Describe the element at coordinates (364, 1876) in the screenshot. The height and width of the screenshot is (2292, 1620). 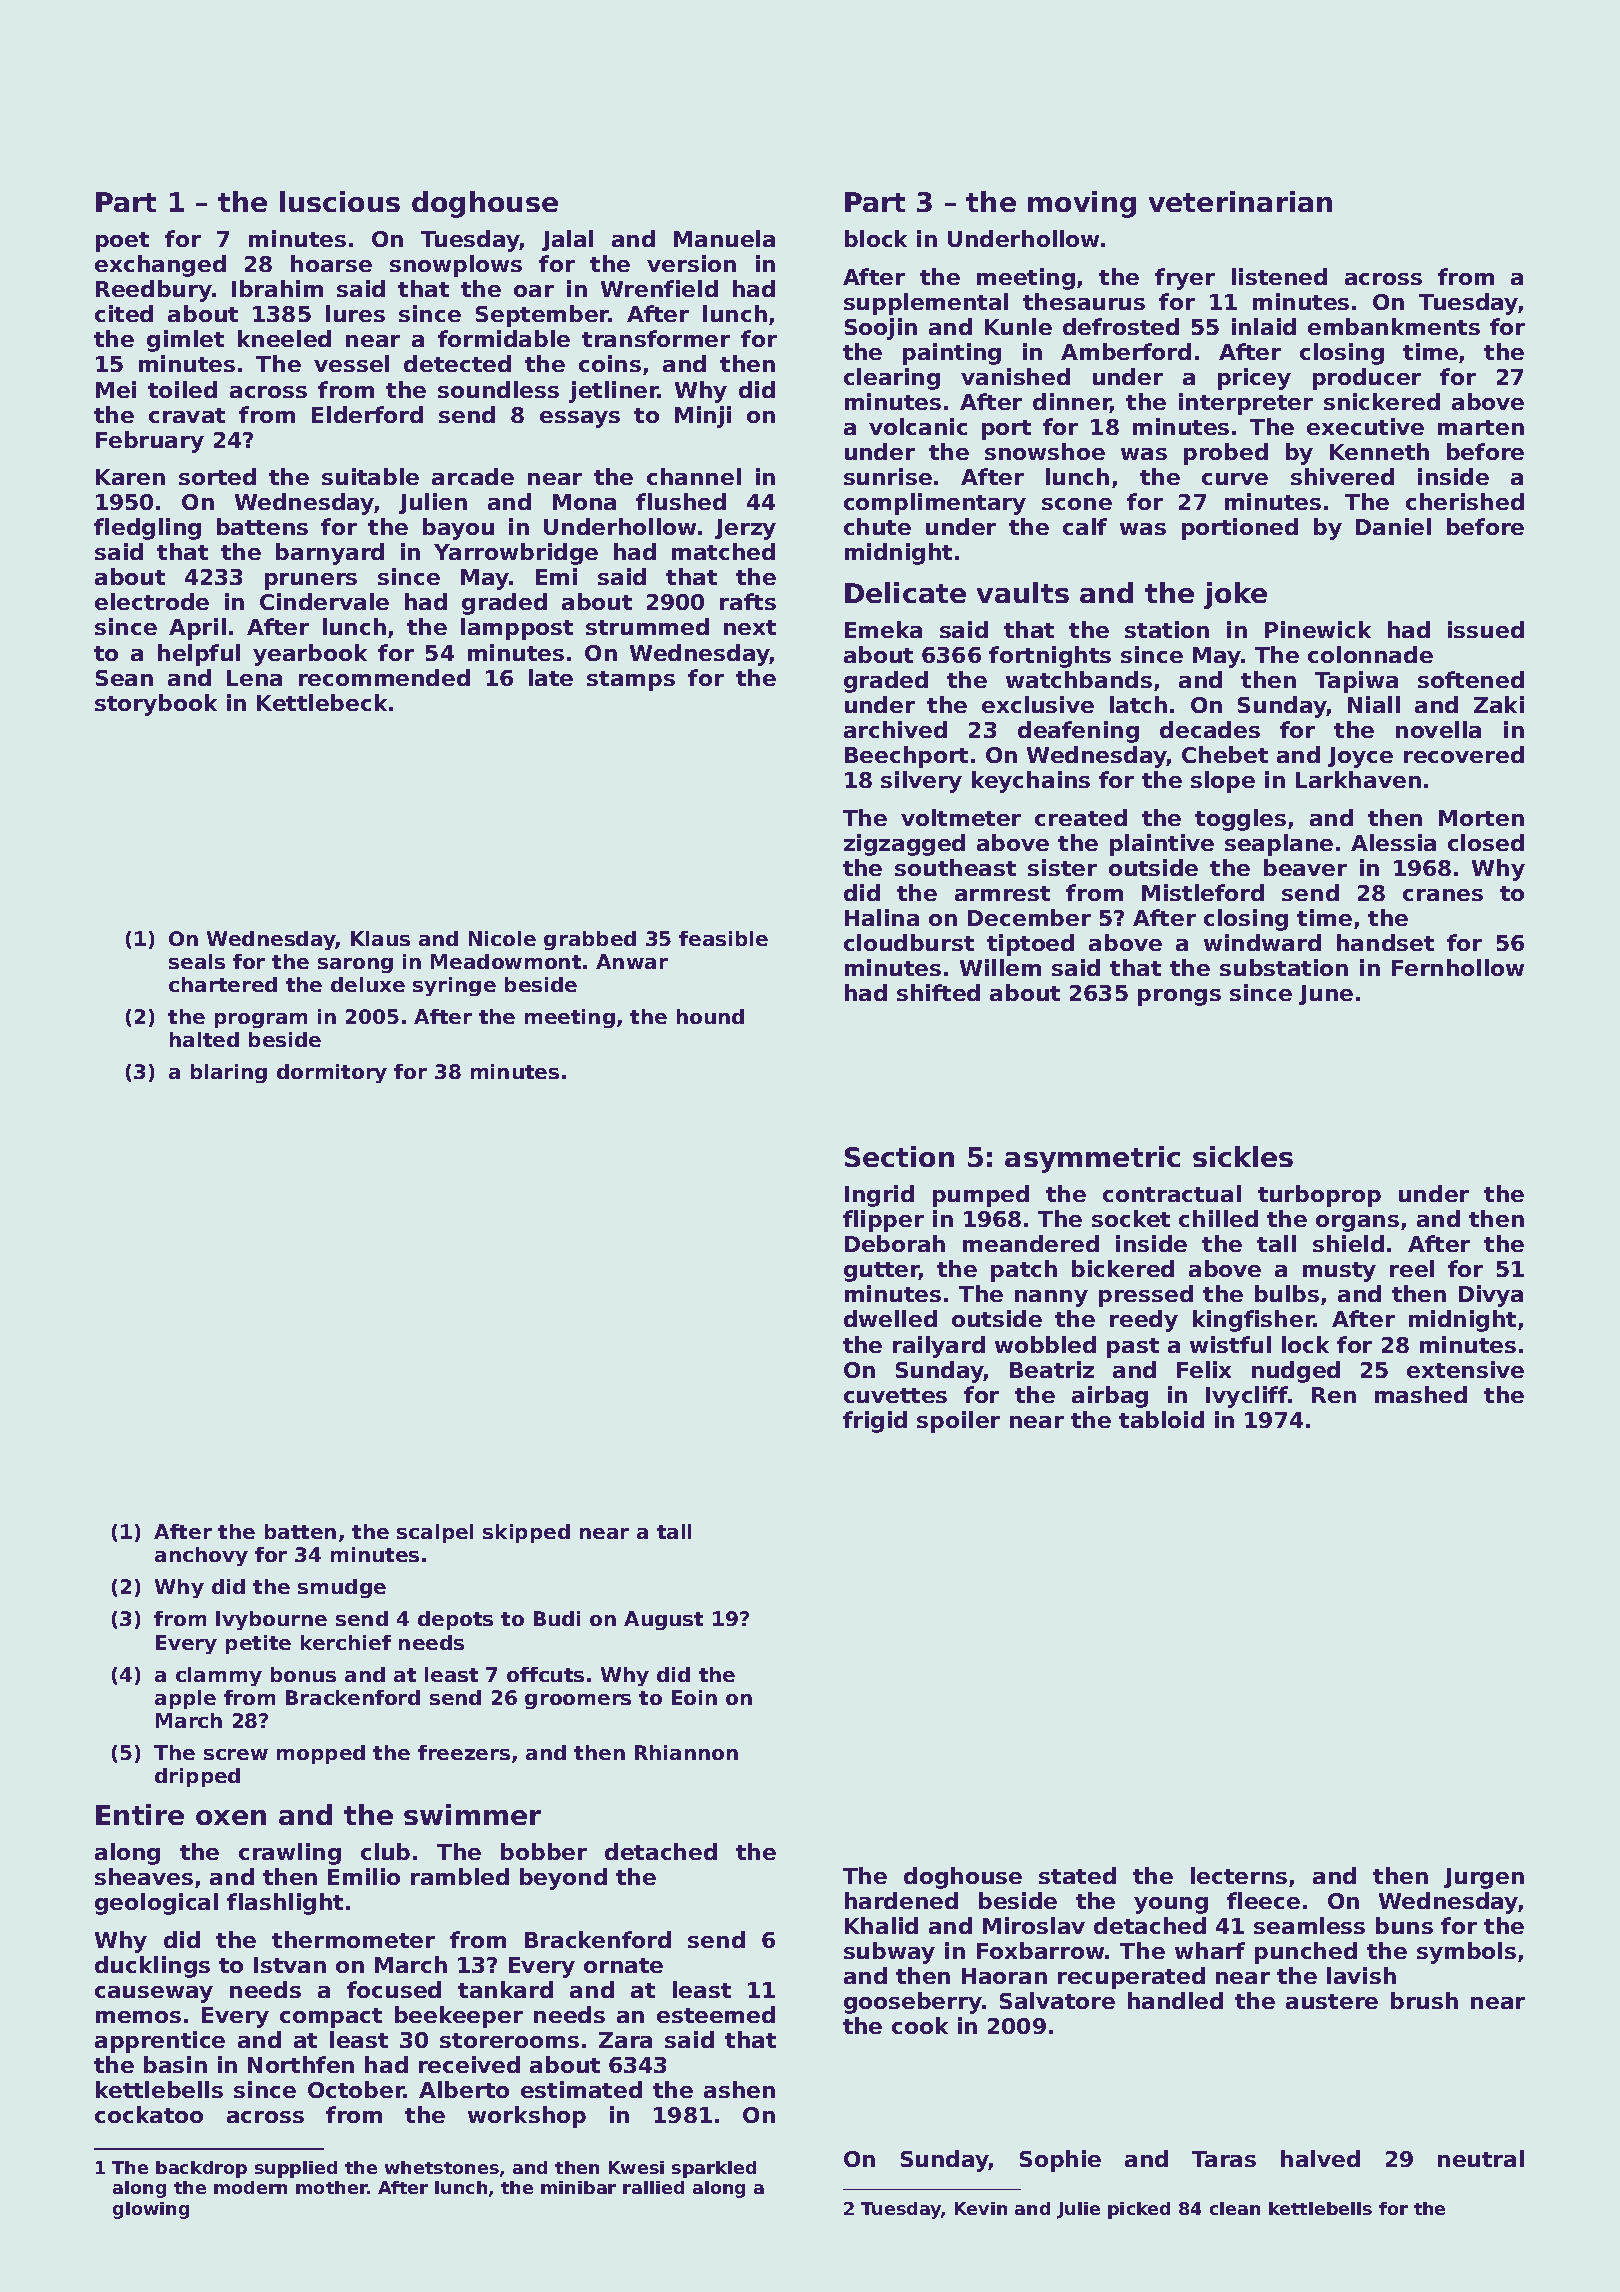
I see `Emilio` at that location.
